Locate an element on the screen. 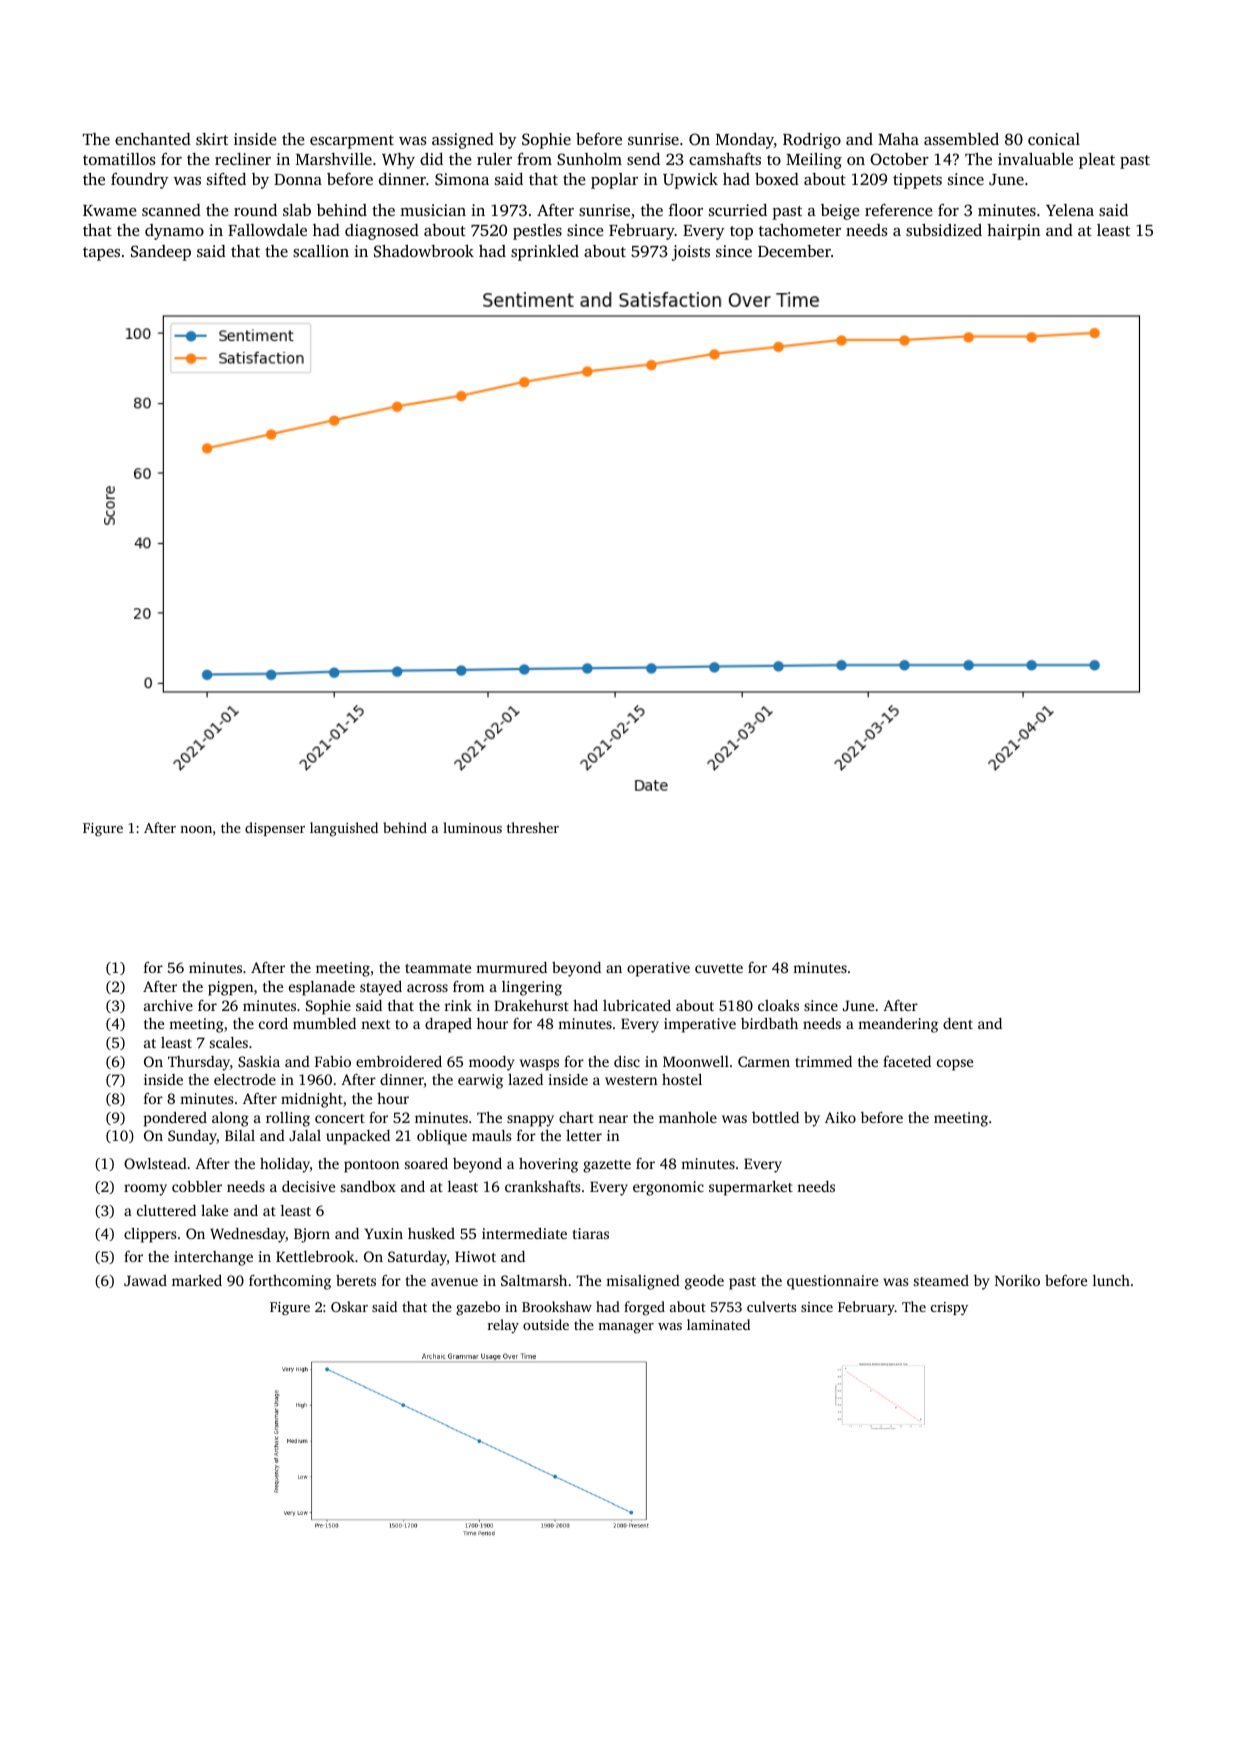 Image resolution: width=1238 pixels, height=1751 pixels. boxed is located at coordinates (777, 179).
